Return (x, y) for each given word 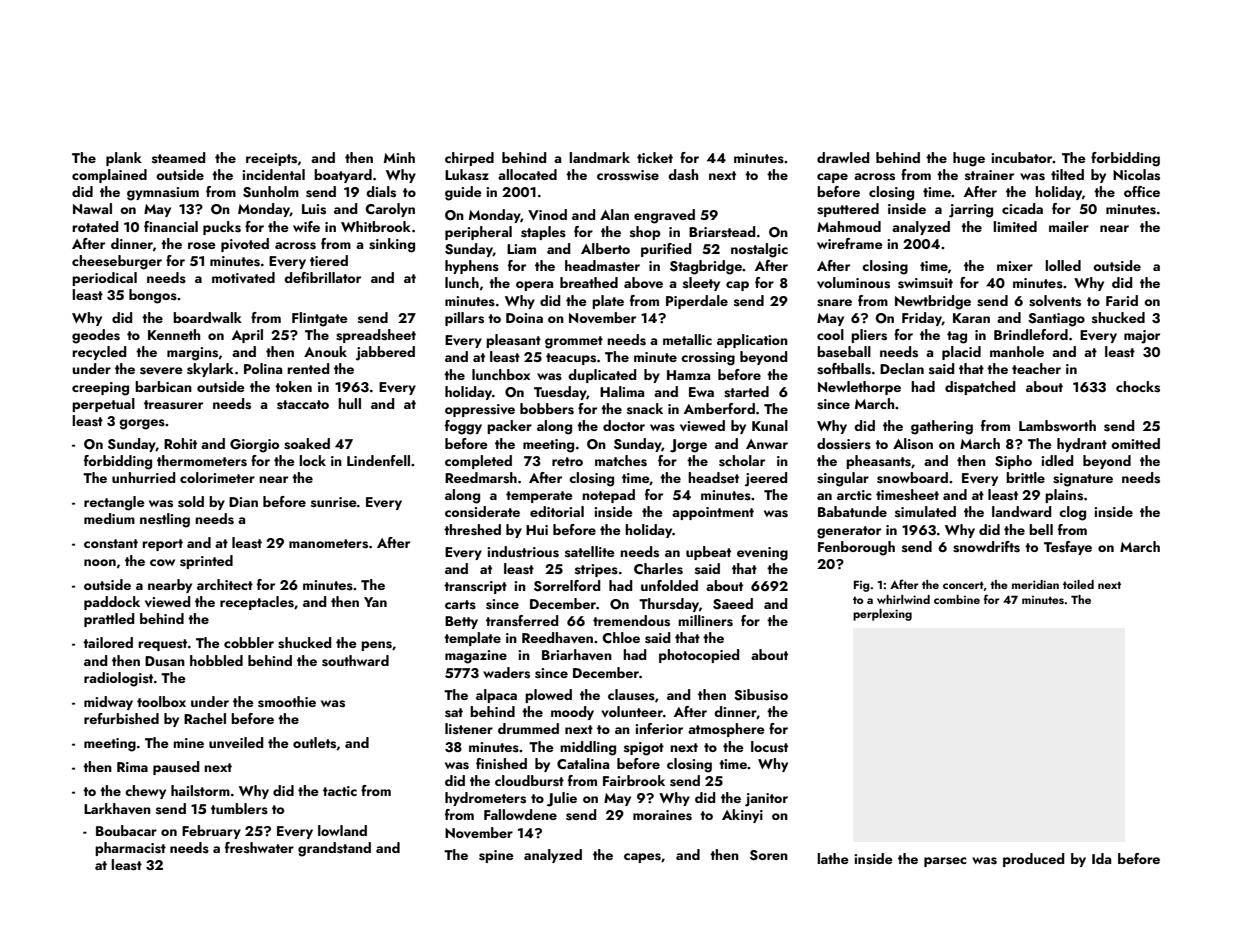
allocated (527, 174)
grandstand (334, 849)
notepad (608, 496)
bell (1041, 529)
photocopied (699, 656)
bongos (153, 296)
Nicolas (1136, 175)
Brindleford (1031, 334)
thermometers (202, 461)
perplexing (882, 615)
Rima (132, 767)
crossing (708, 359)
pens (376, 646)
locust (769, 747)
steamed (178, 158)
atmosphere (726, 730)
